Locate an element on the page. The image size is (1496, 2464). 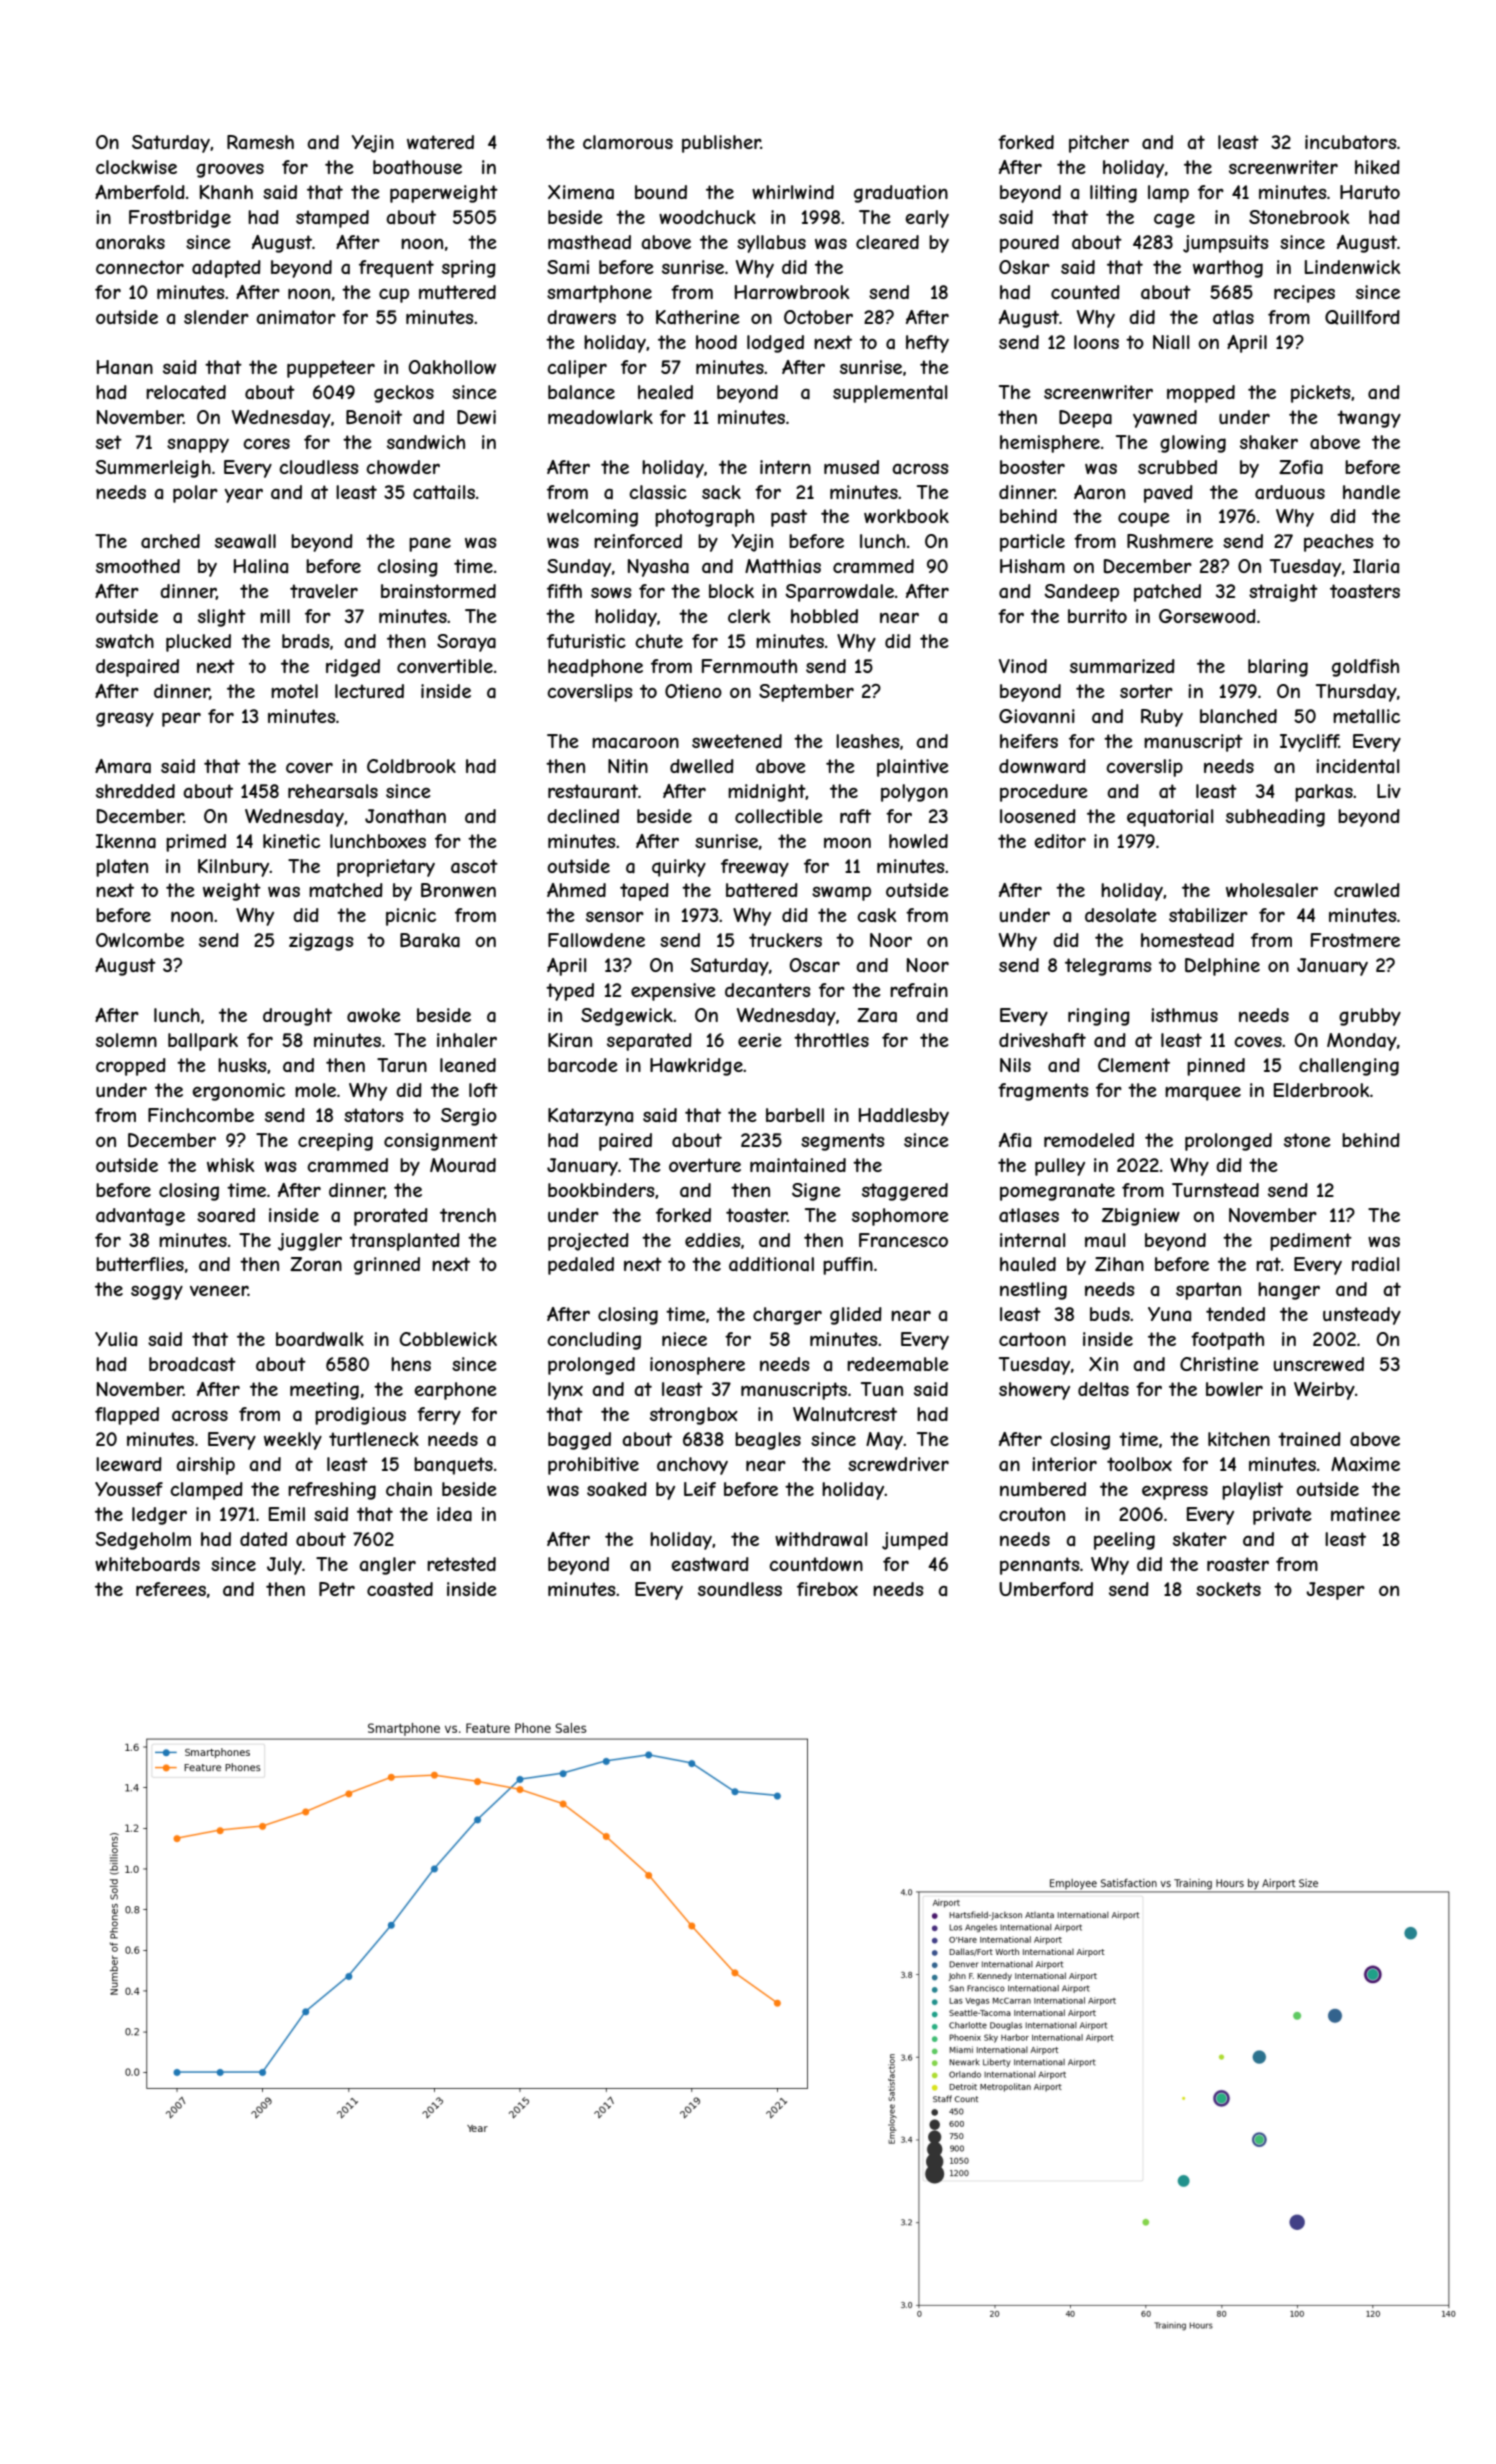
Nitin is located at coordinates (628, 766).
